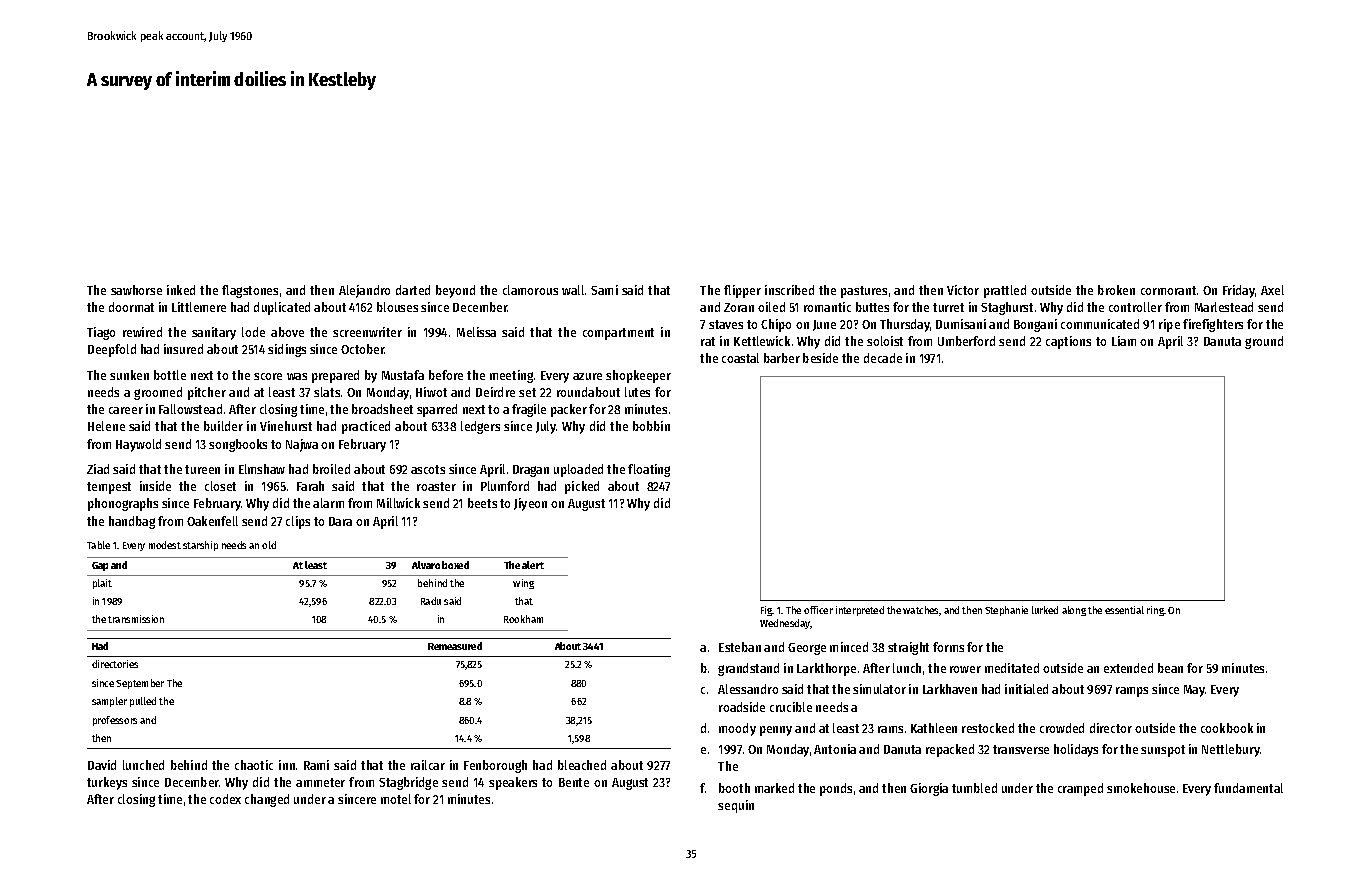 Image resolution: width=1372 pixels, height=887 pixels. Describe the element at coordinates (523, 619) in the screenshot. I see `Rookham` at that location.
